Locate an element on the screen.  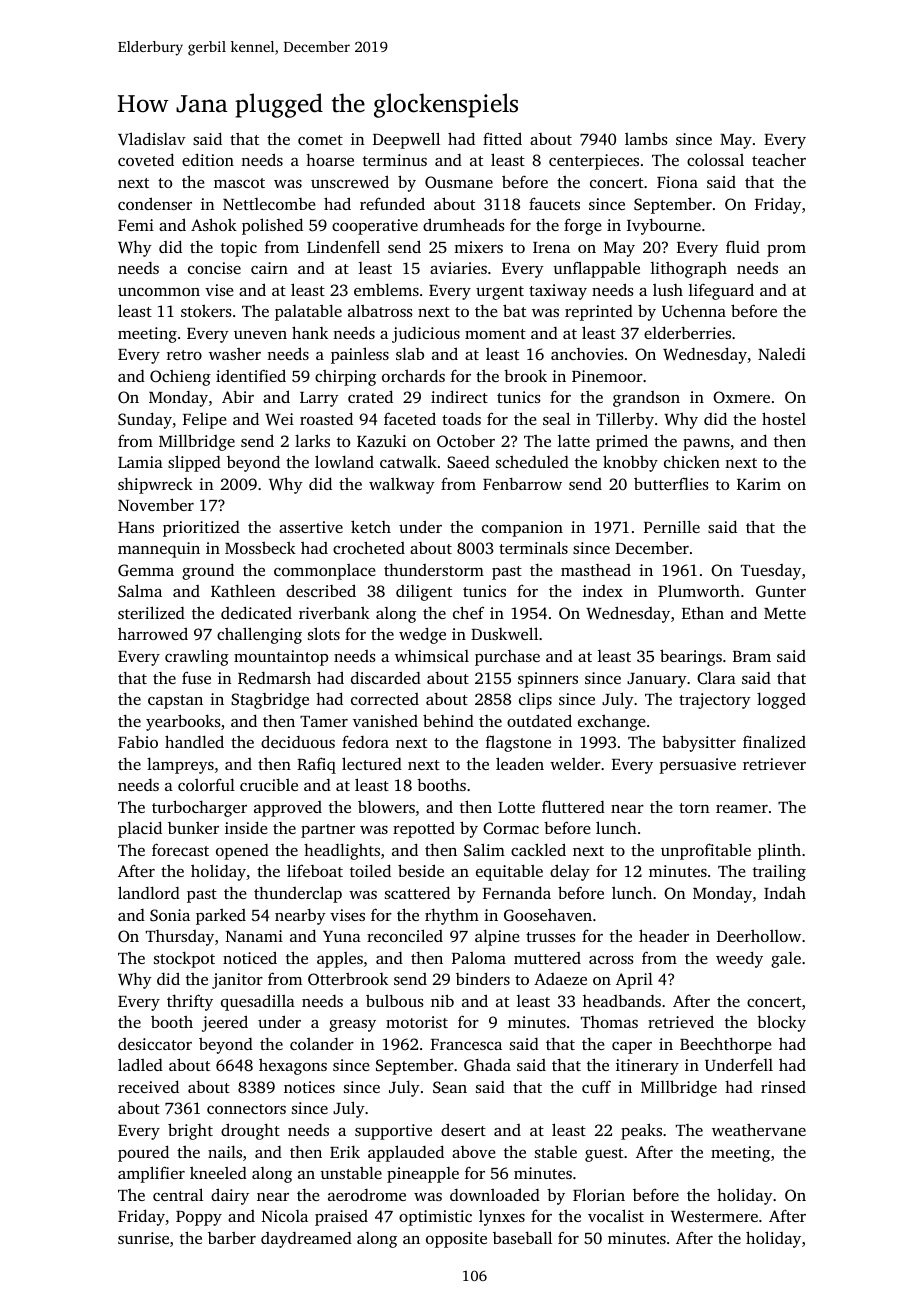
edition is located at coordinates (208, 159).
